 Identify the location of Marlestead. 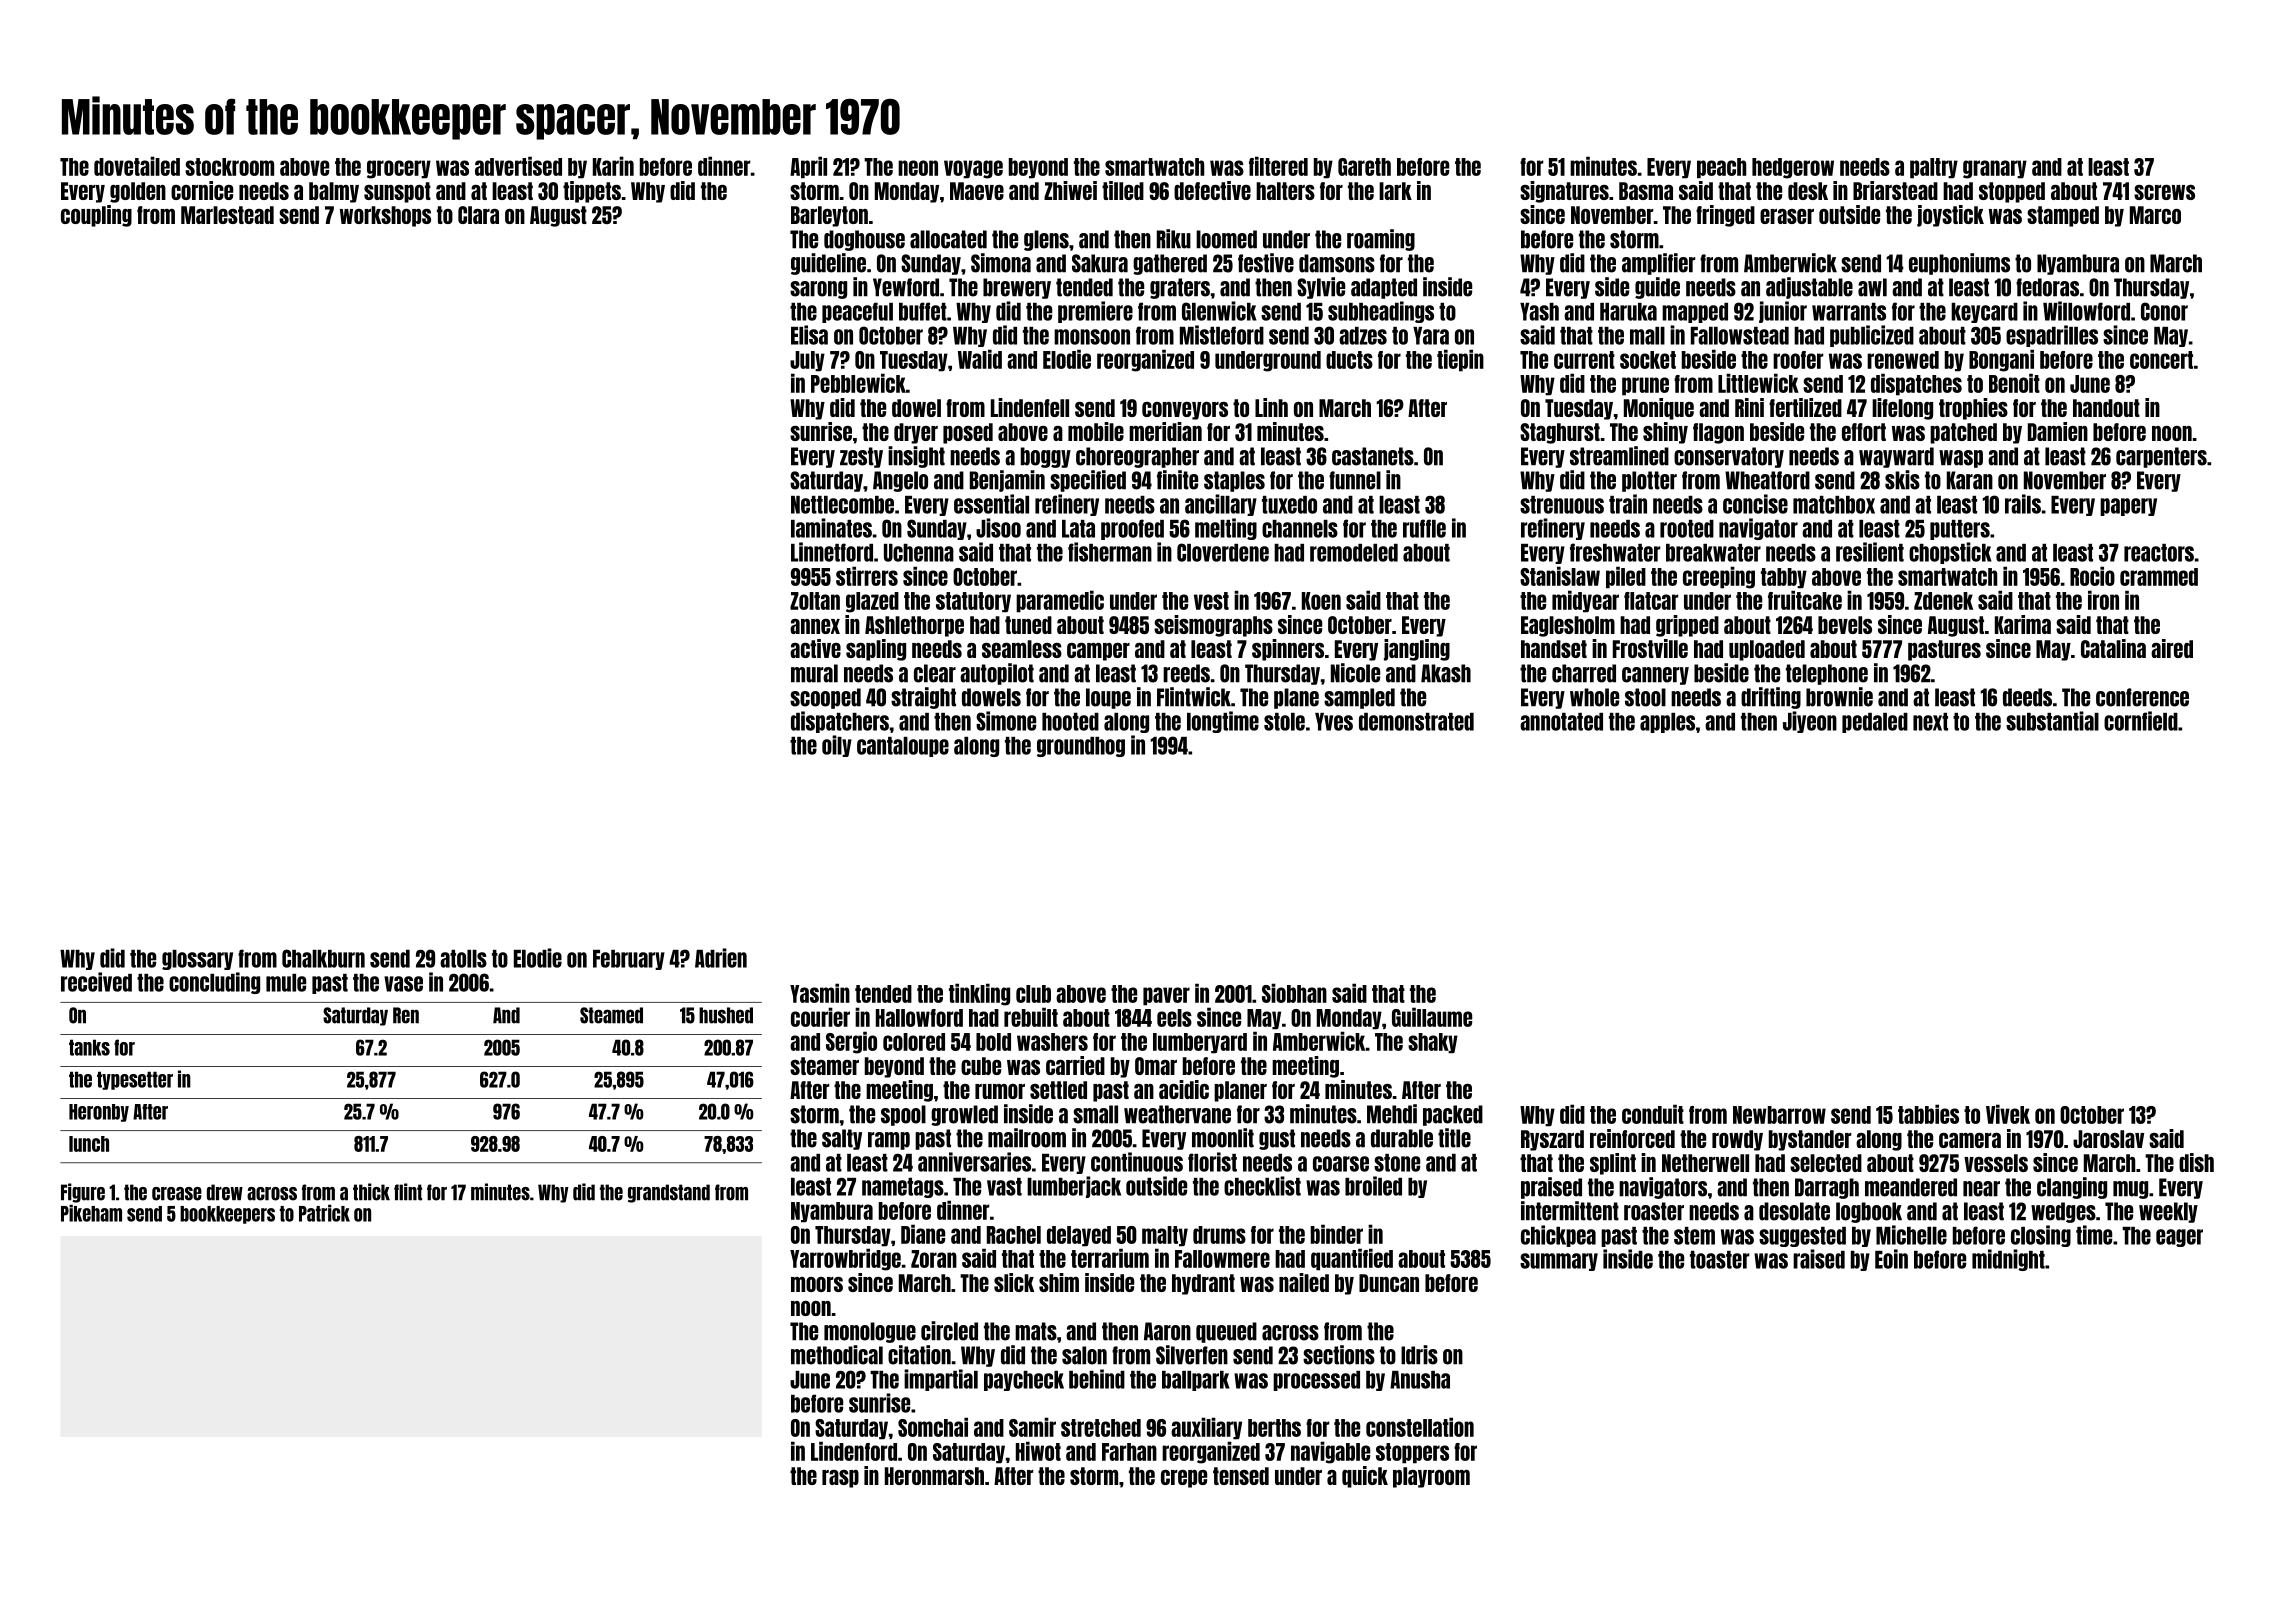
(227, 215).
